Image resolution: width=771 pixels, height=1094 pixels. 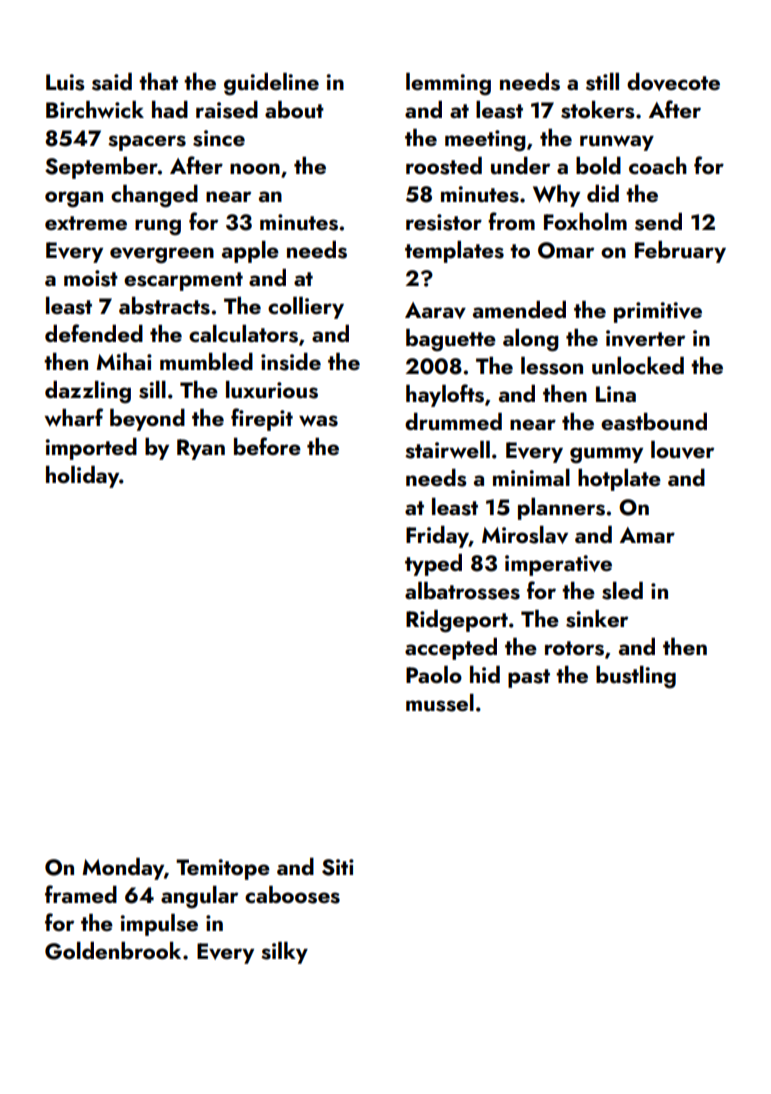 I want to click on colliery, so click(x=306, y=308).
